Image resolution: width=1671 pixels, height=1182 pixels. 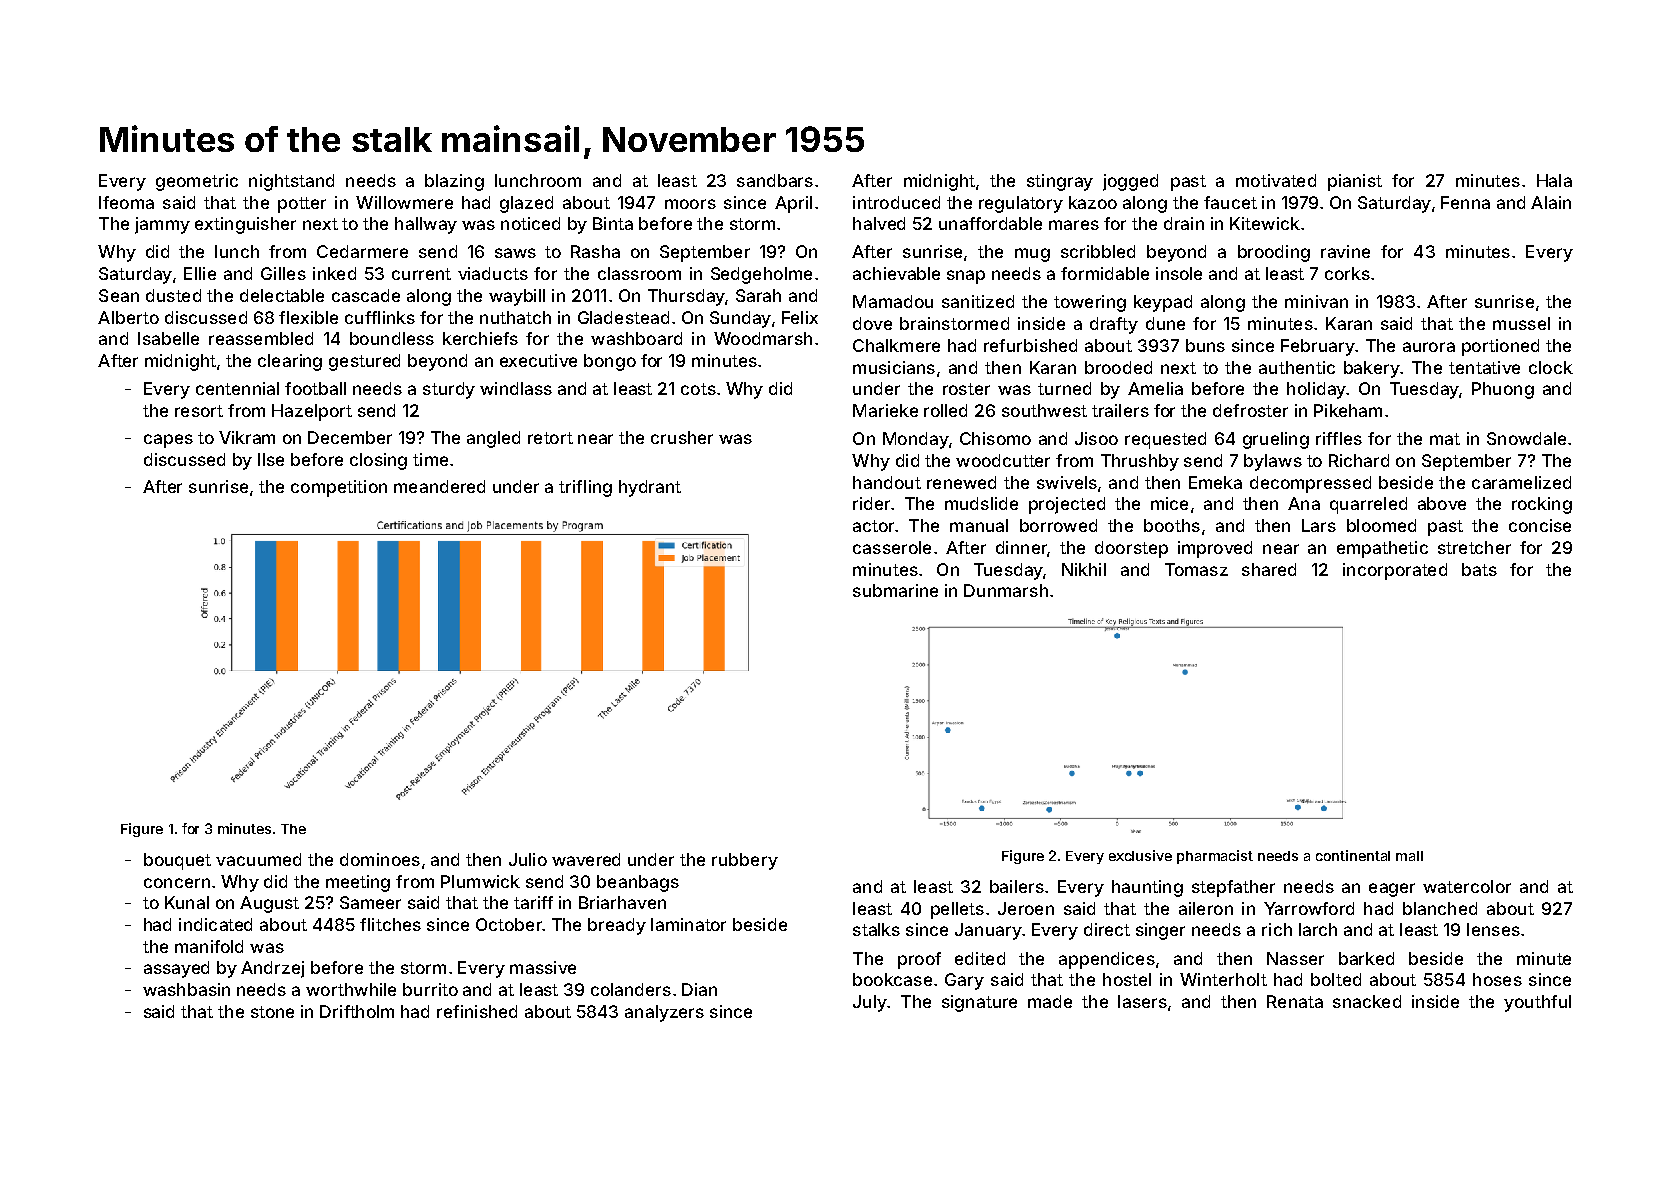 I want to click on stone, so click(x=272, y=1012).
